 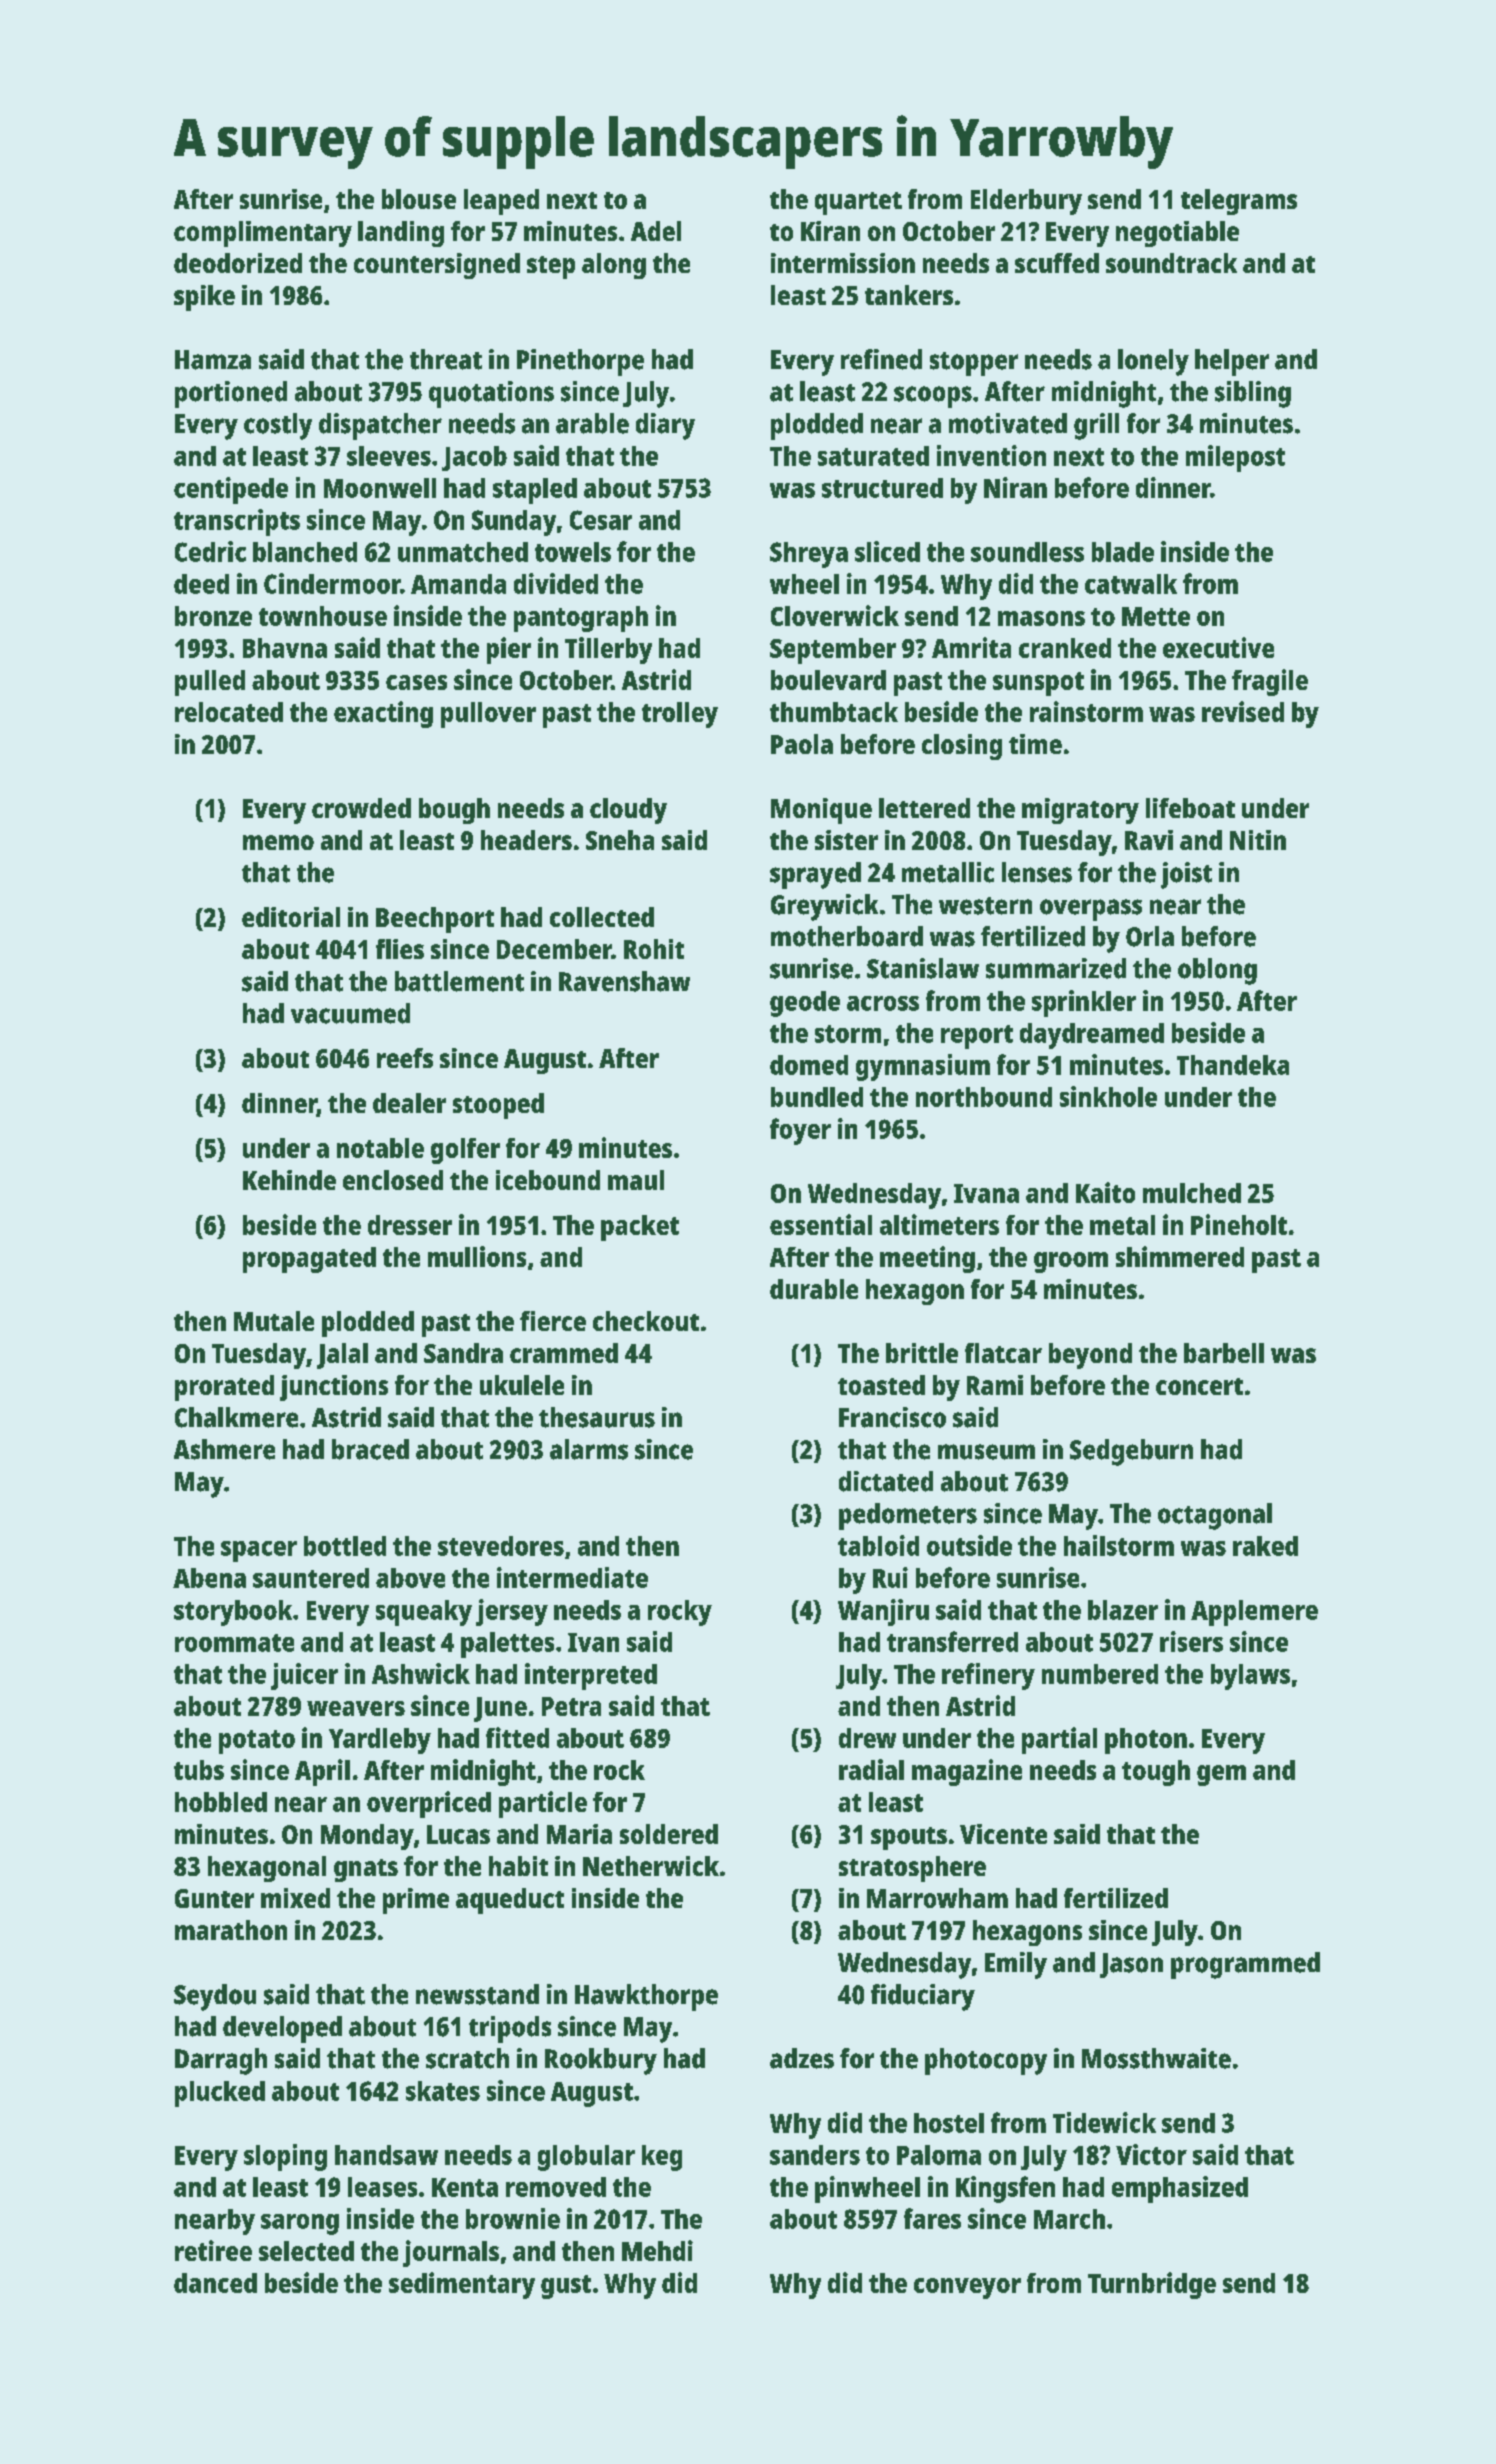 What do you see at coordinates (231, 394) in the page?
I see `portioned` at bounding box center [231, 394].
